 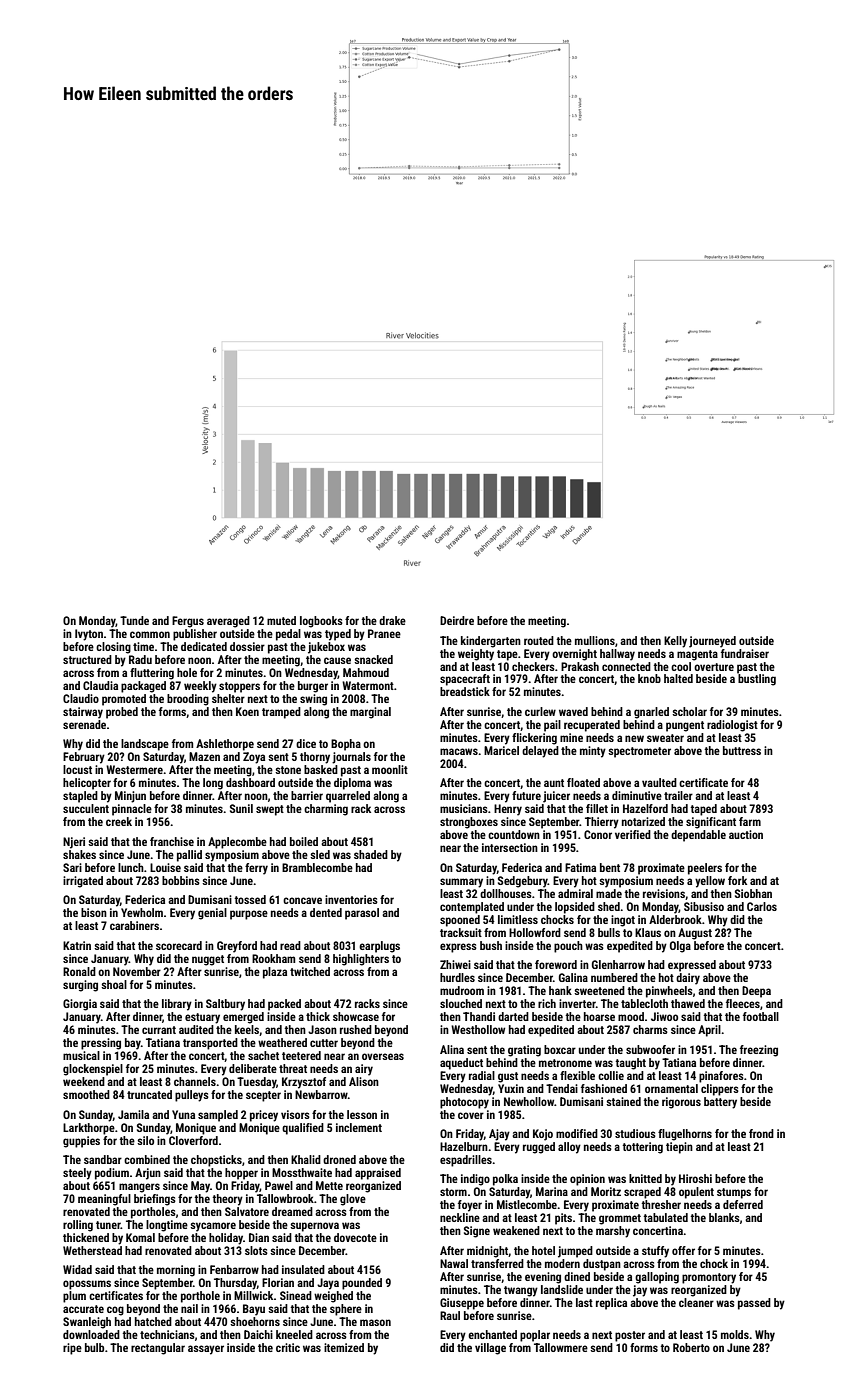 I want to click on replica, so click(x=611, y=1304).
